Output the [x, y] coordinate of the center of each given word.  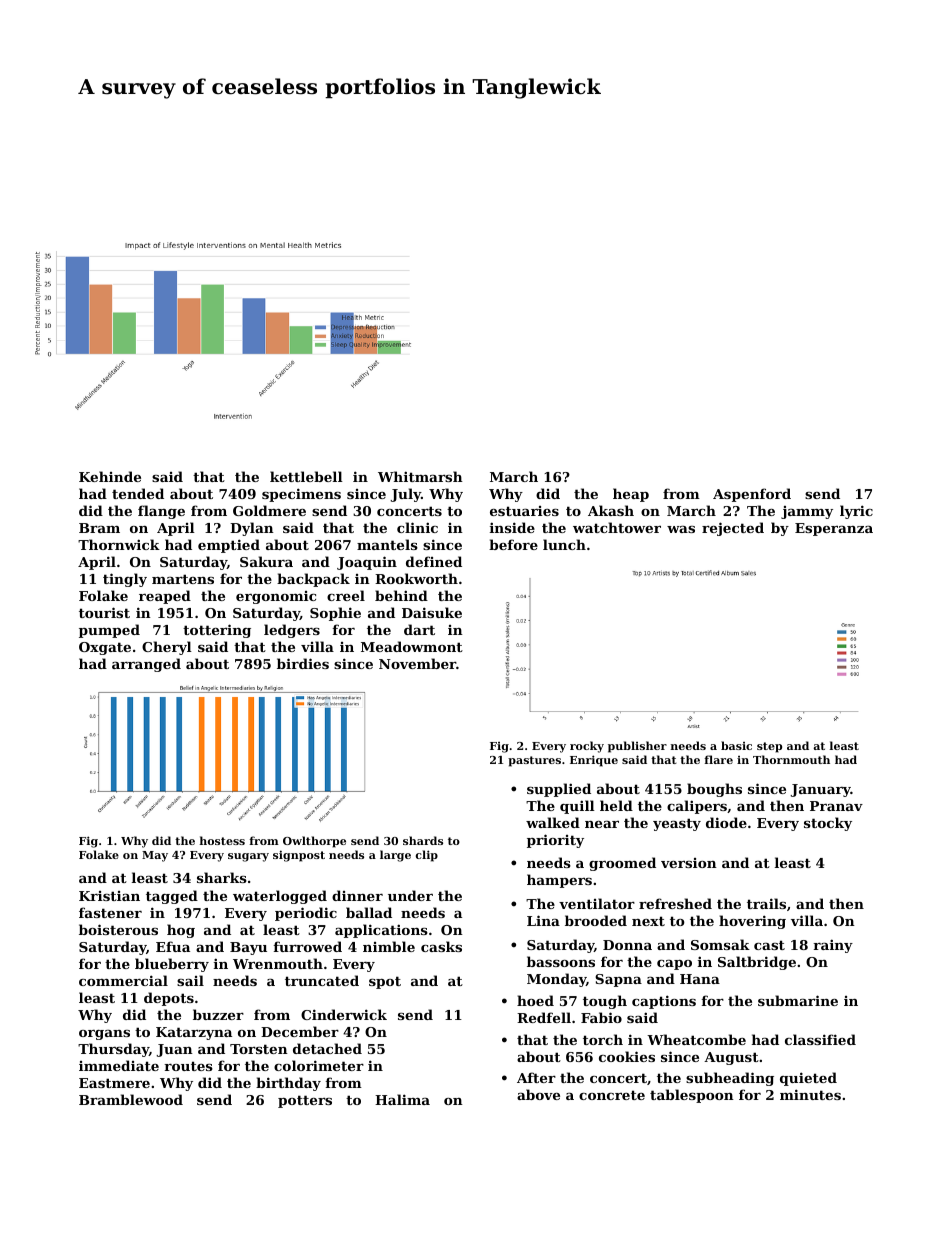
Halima [402, 1099]
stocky [828, 824]
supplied [559, 790]
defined [434, 561]
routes [188, 1066]
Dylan [252, 529]
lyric [856, 512]
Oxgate [105, 648]
